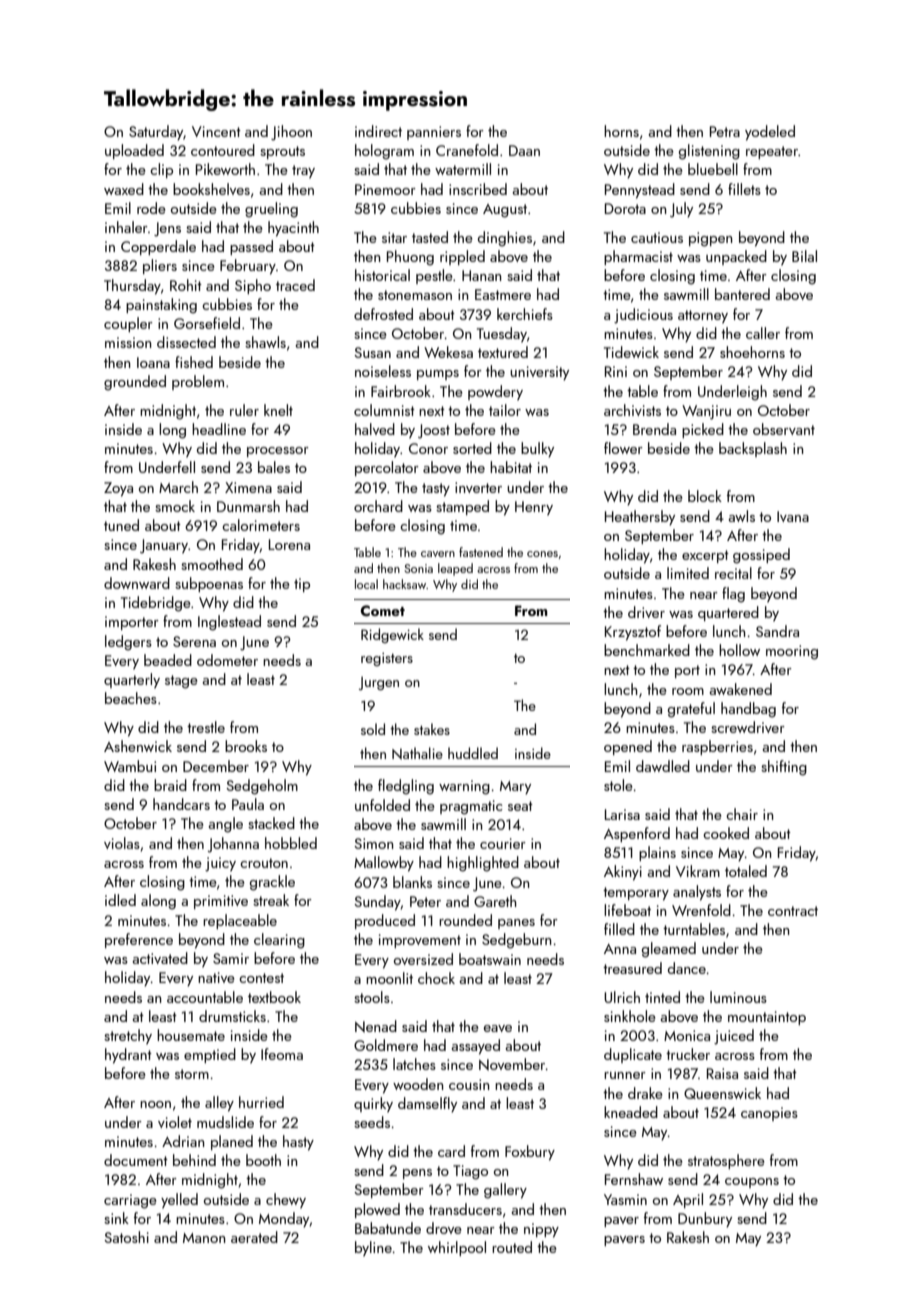 Image resolution: width=924 pixels, height=1308 pixels. Describe the element at coordinates (136, 1160) in the screenshot. I see `document` at that location.
